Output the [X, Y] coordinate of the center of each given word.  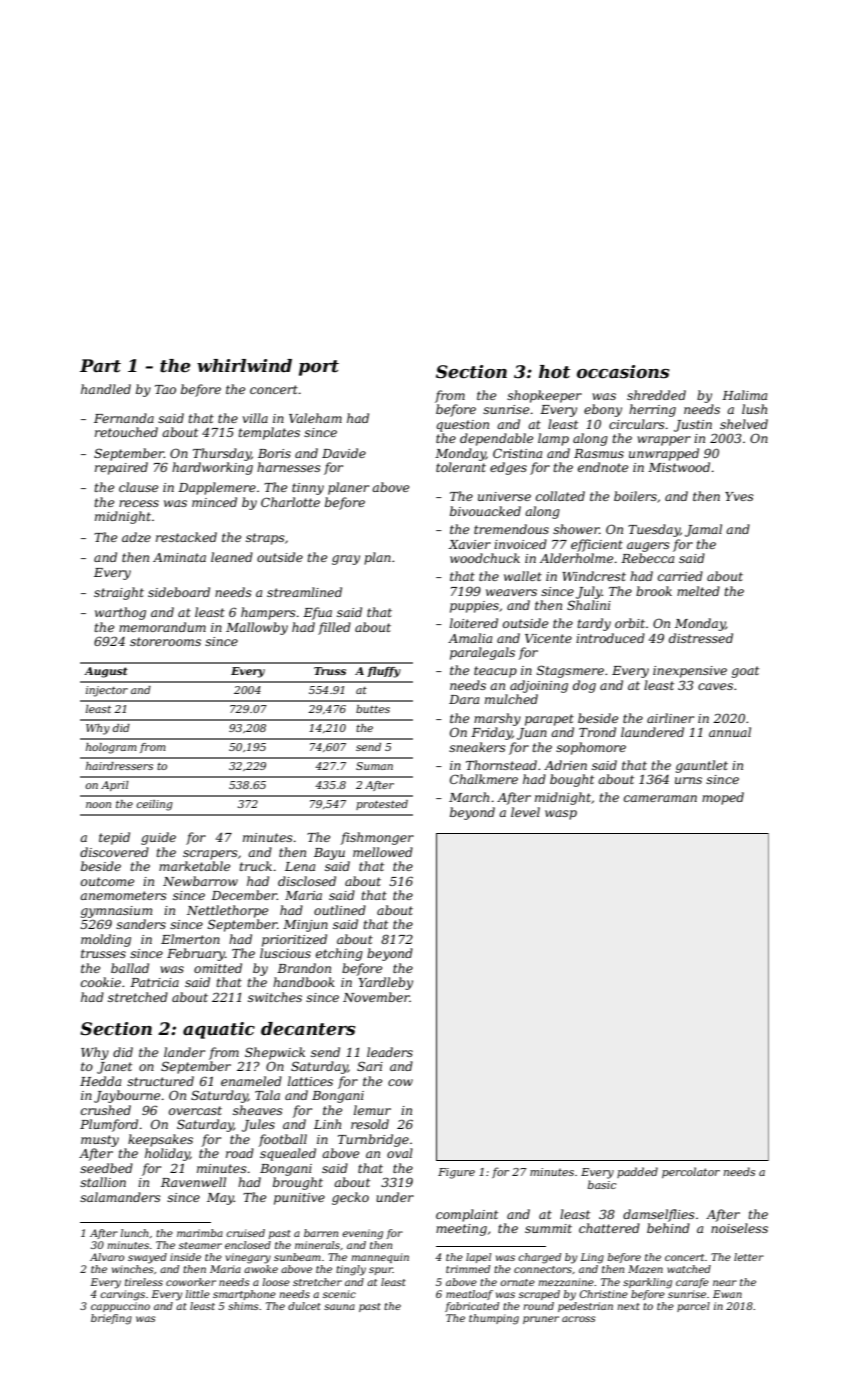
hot [554, 372]
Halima [744, 395]
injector [107, 691]
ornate [517, 1282]
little [198, 1294]
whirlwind [244, 365]
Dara [464, 699]
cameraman [660, 798]
